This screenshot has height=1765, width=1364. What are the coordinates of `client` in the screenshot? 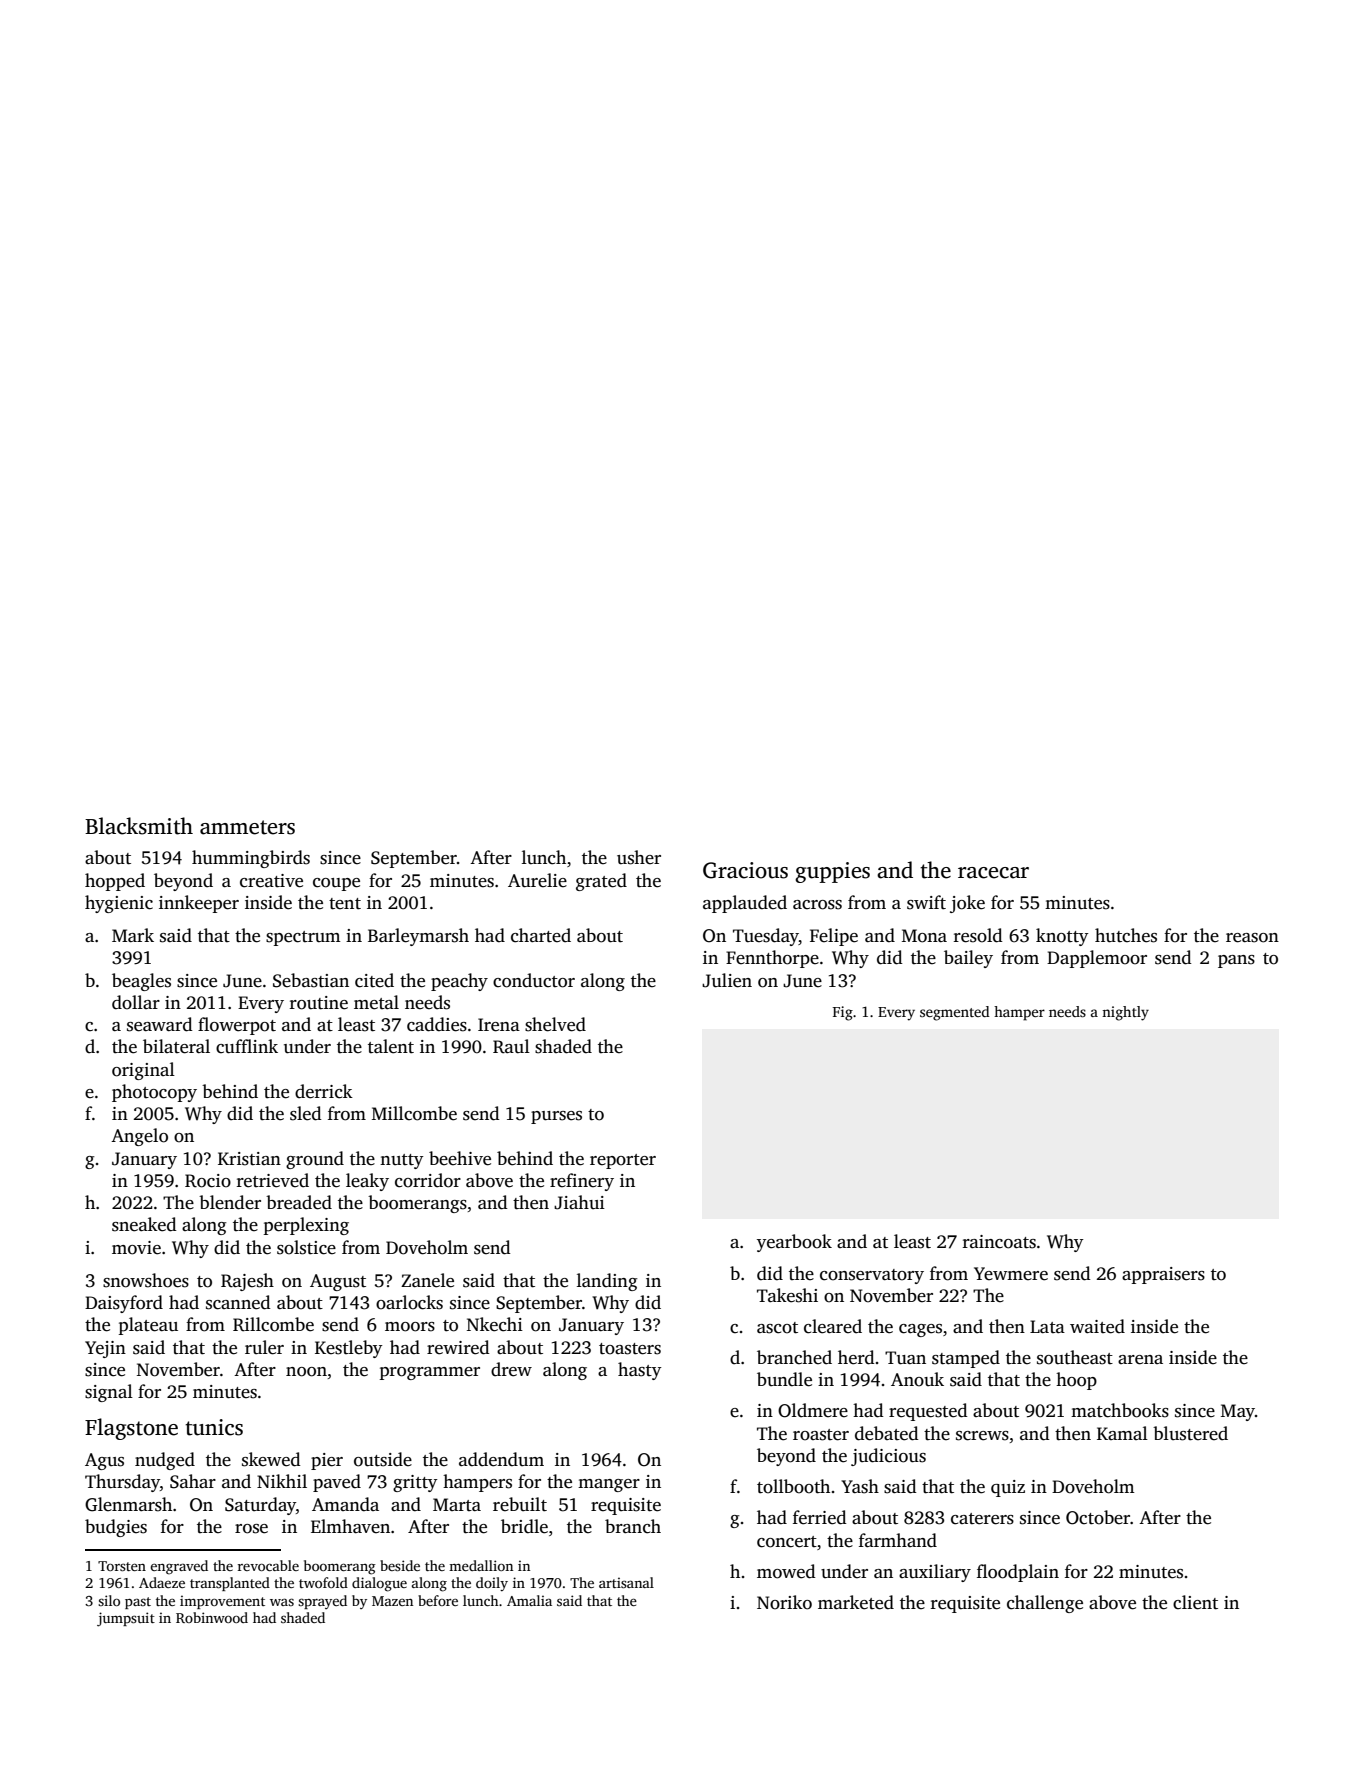 It's located at (1195, 1602).
